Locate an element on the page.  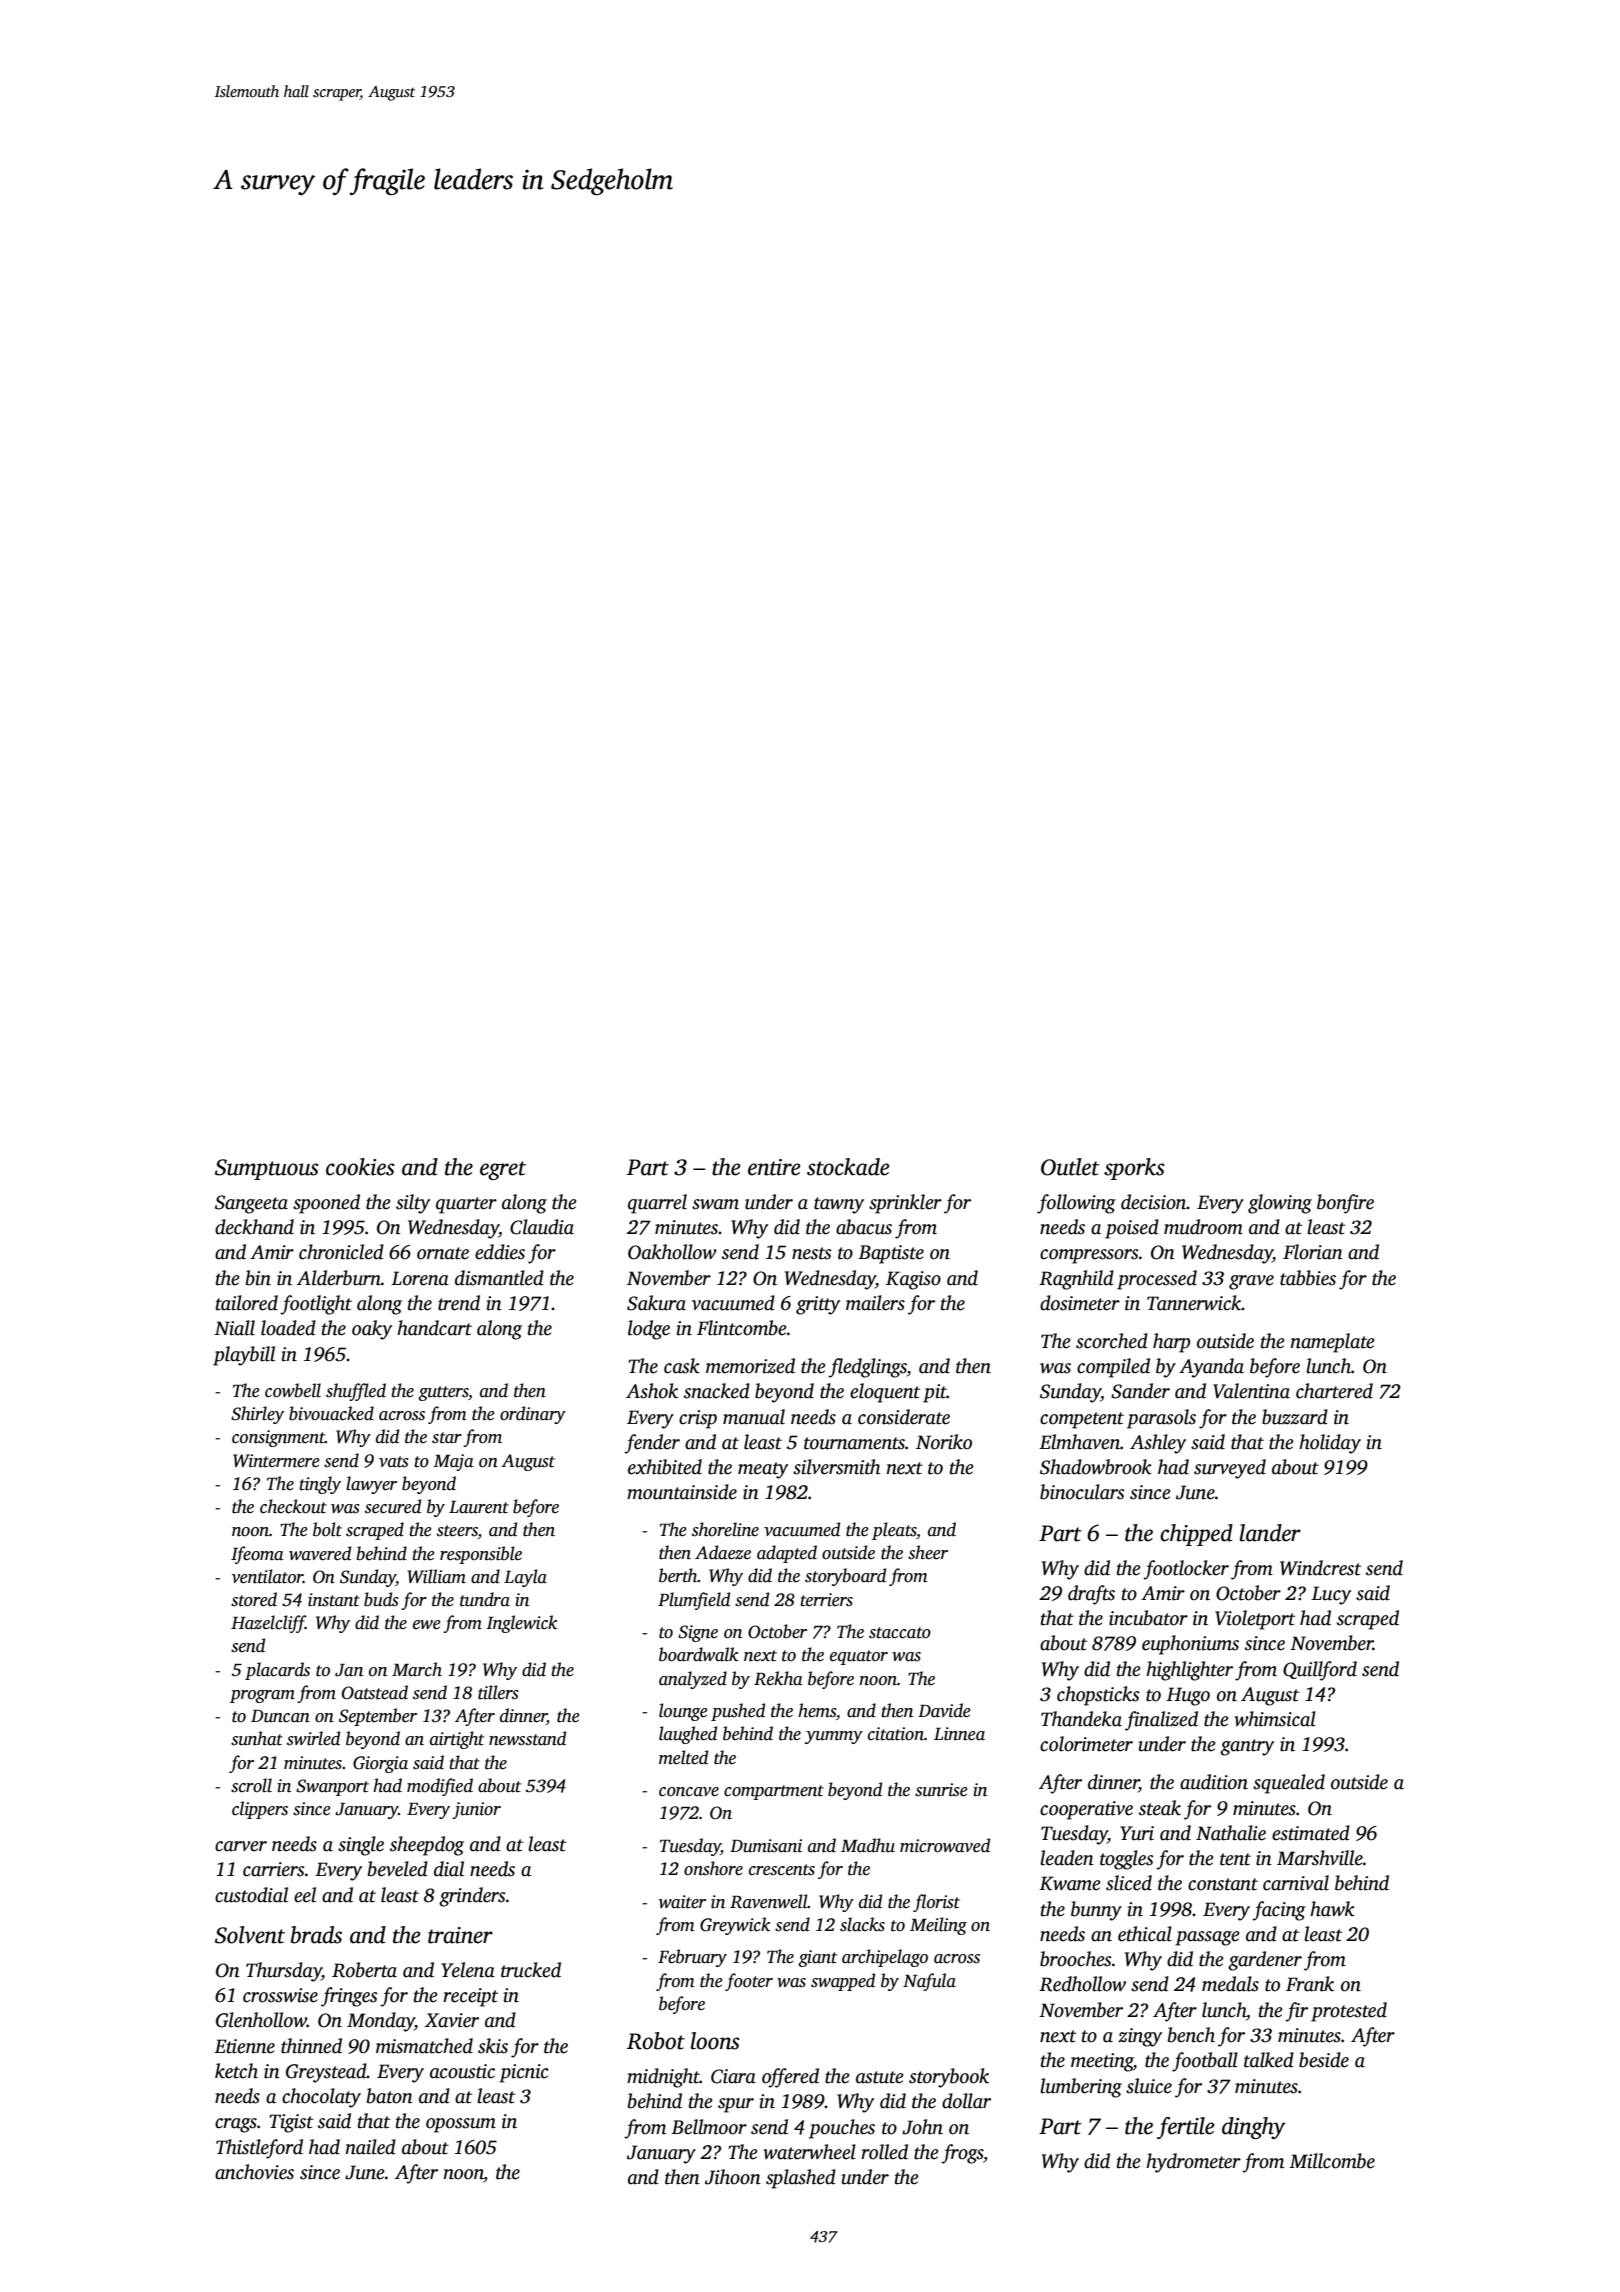
eddies is located at coordinates (500, 1252).
